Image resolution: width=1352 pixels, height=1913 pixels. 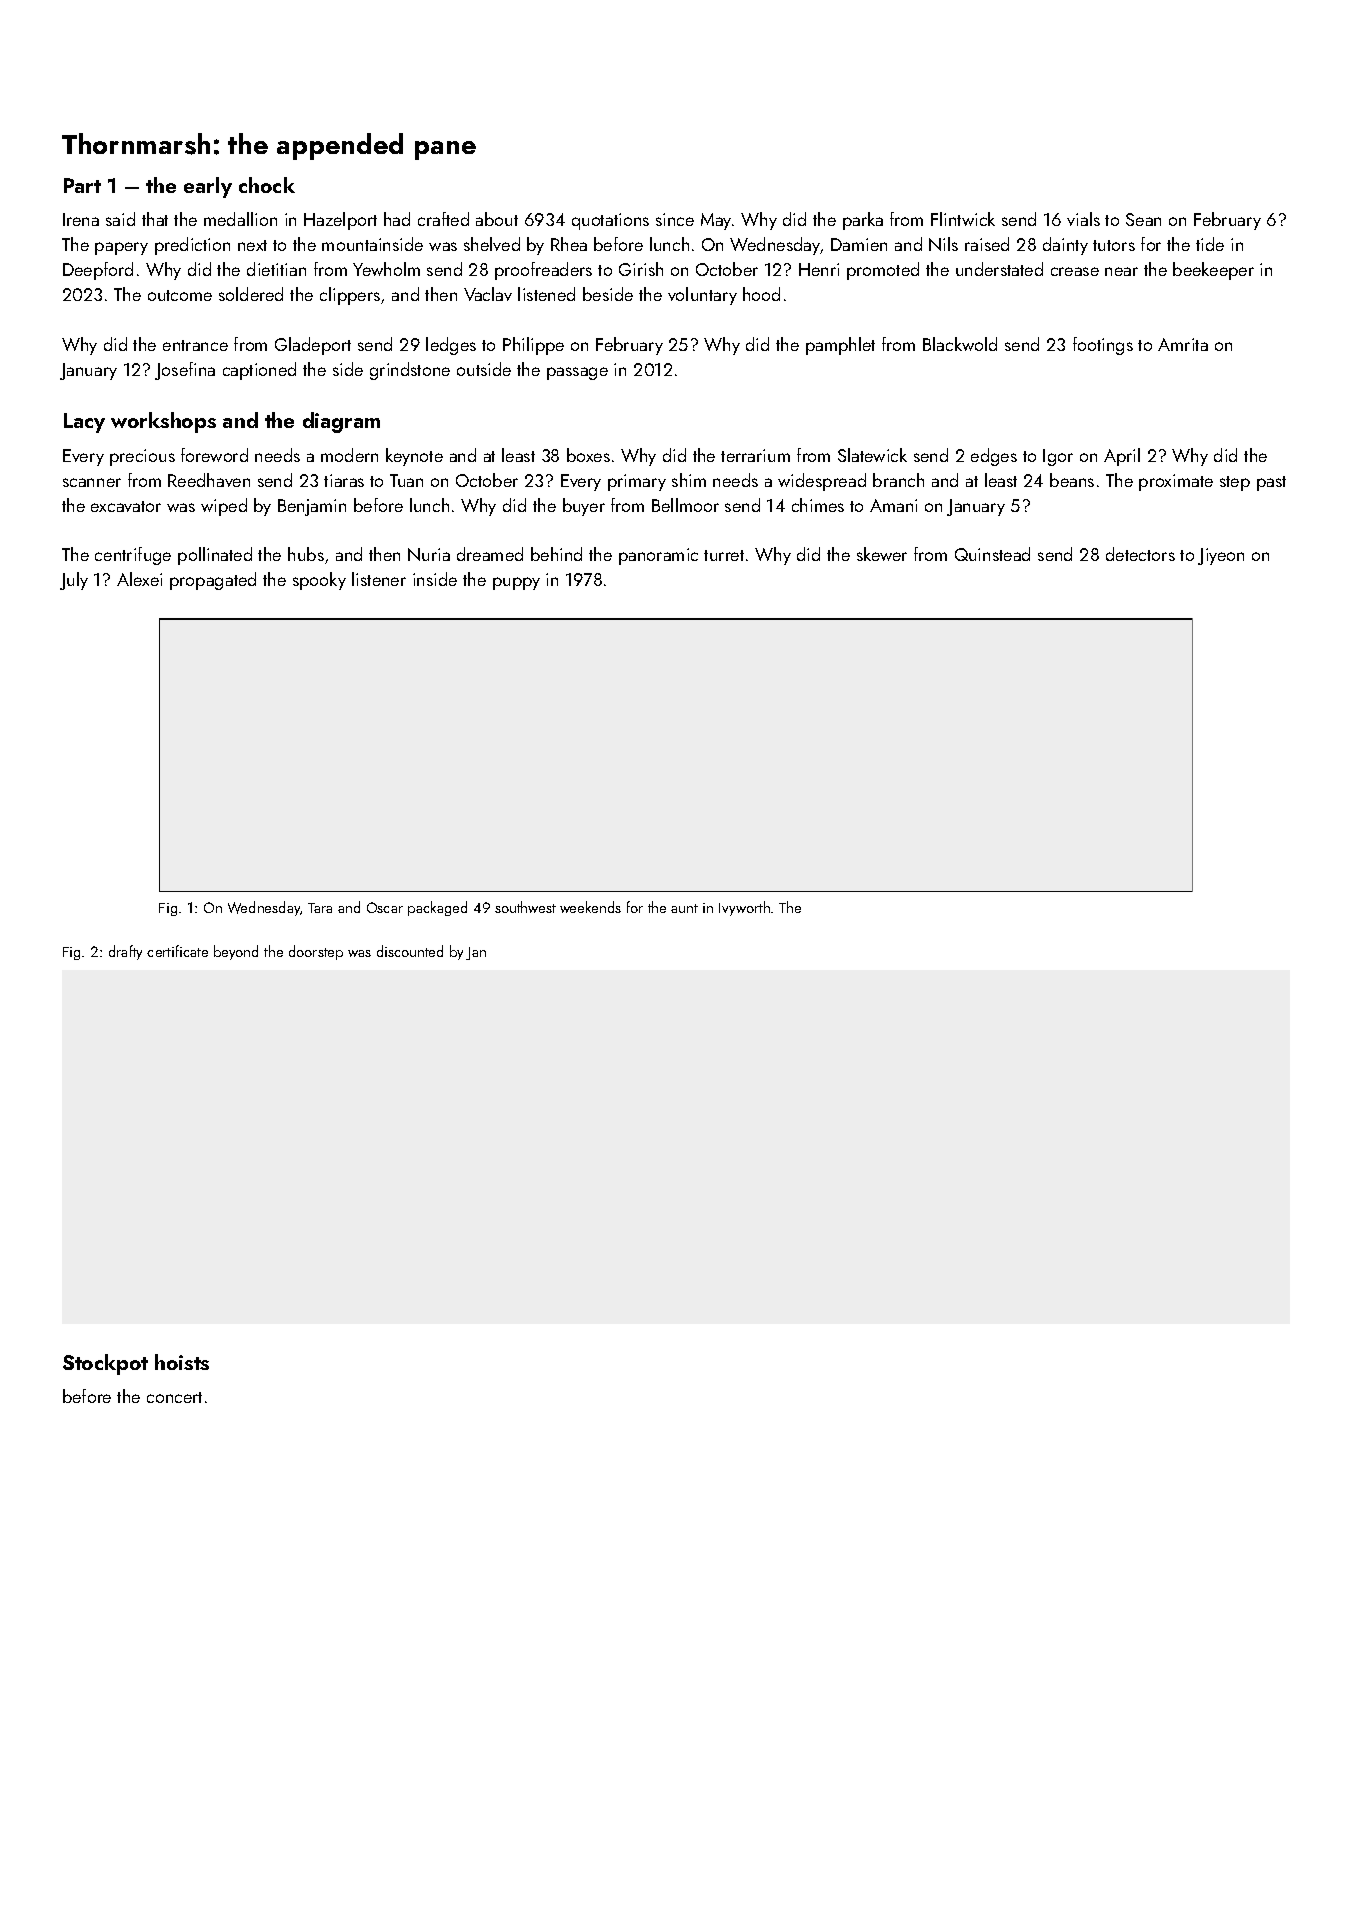 What do you see at coordinates (213, 581) in the screenshot?
I see `propagated` at bounding box center [213, 581].
